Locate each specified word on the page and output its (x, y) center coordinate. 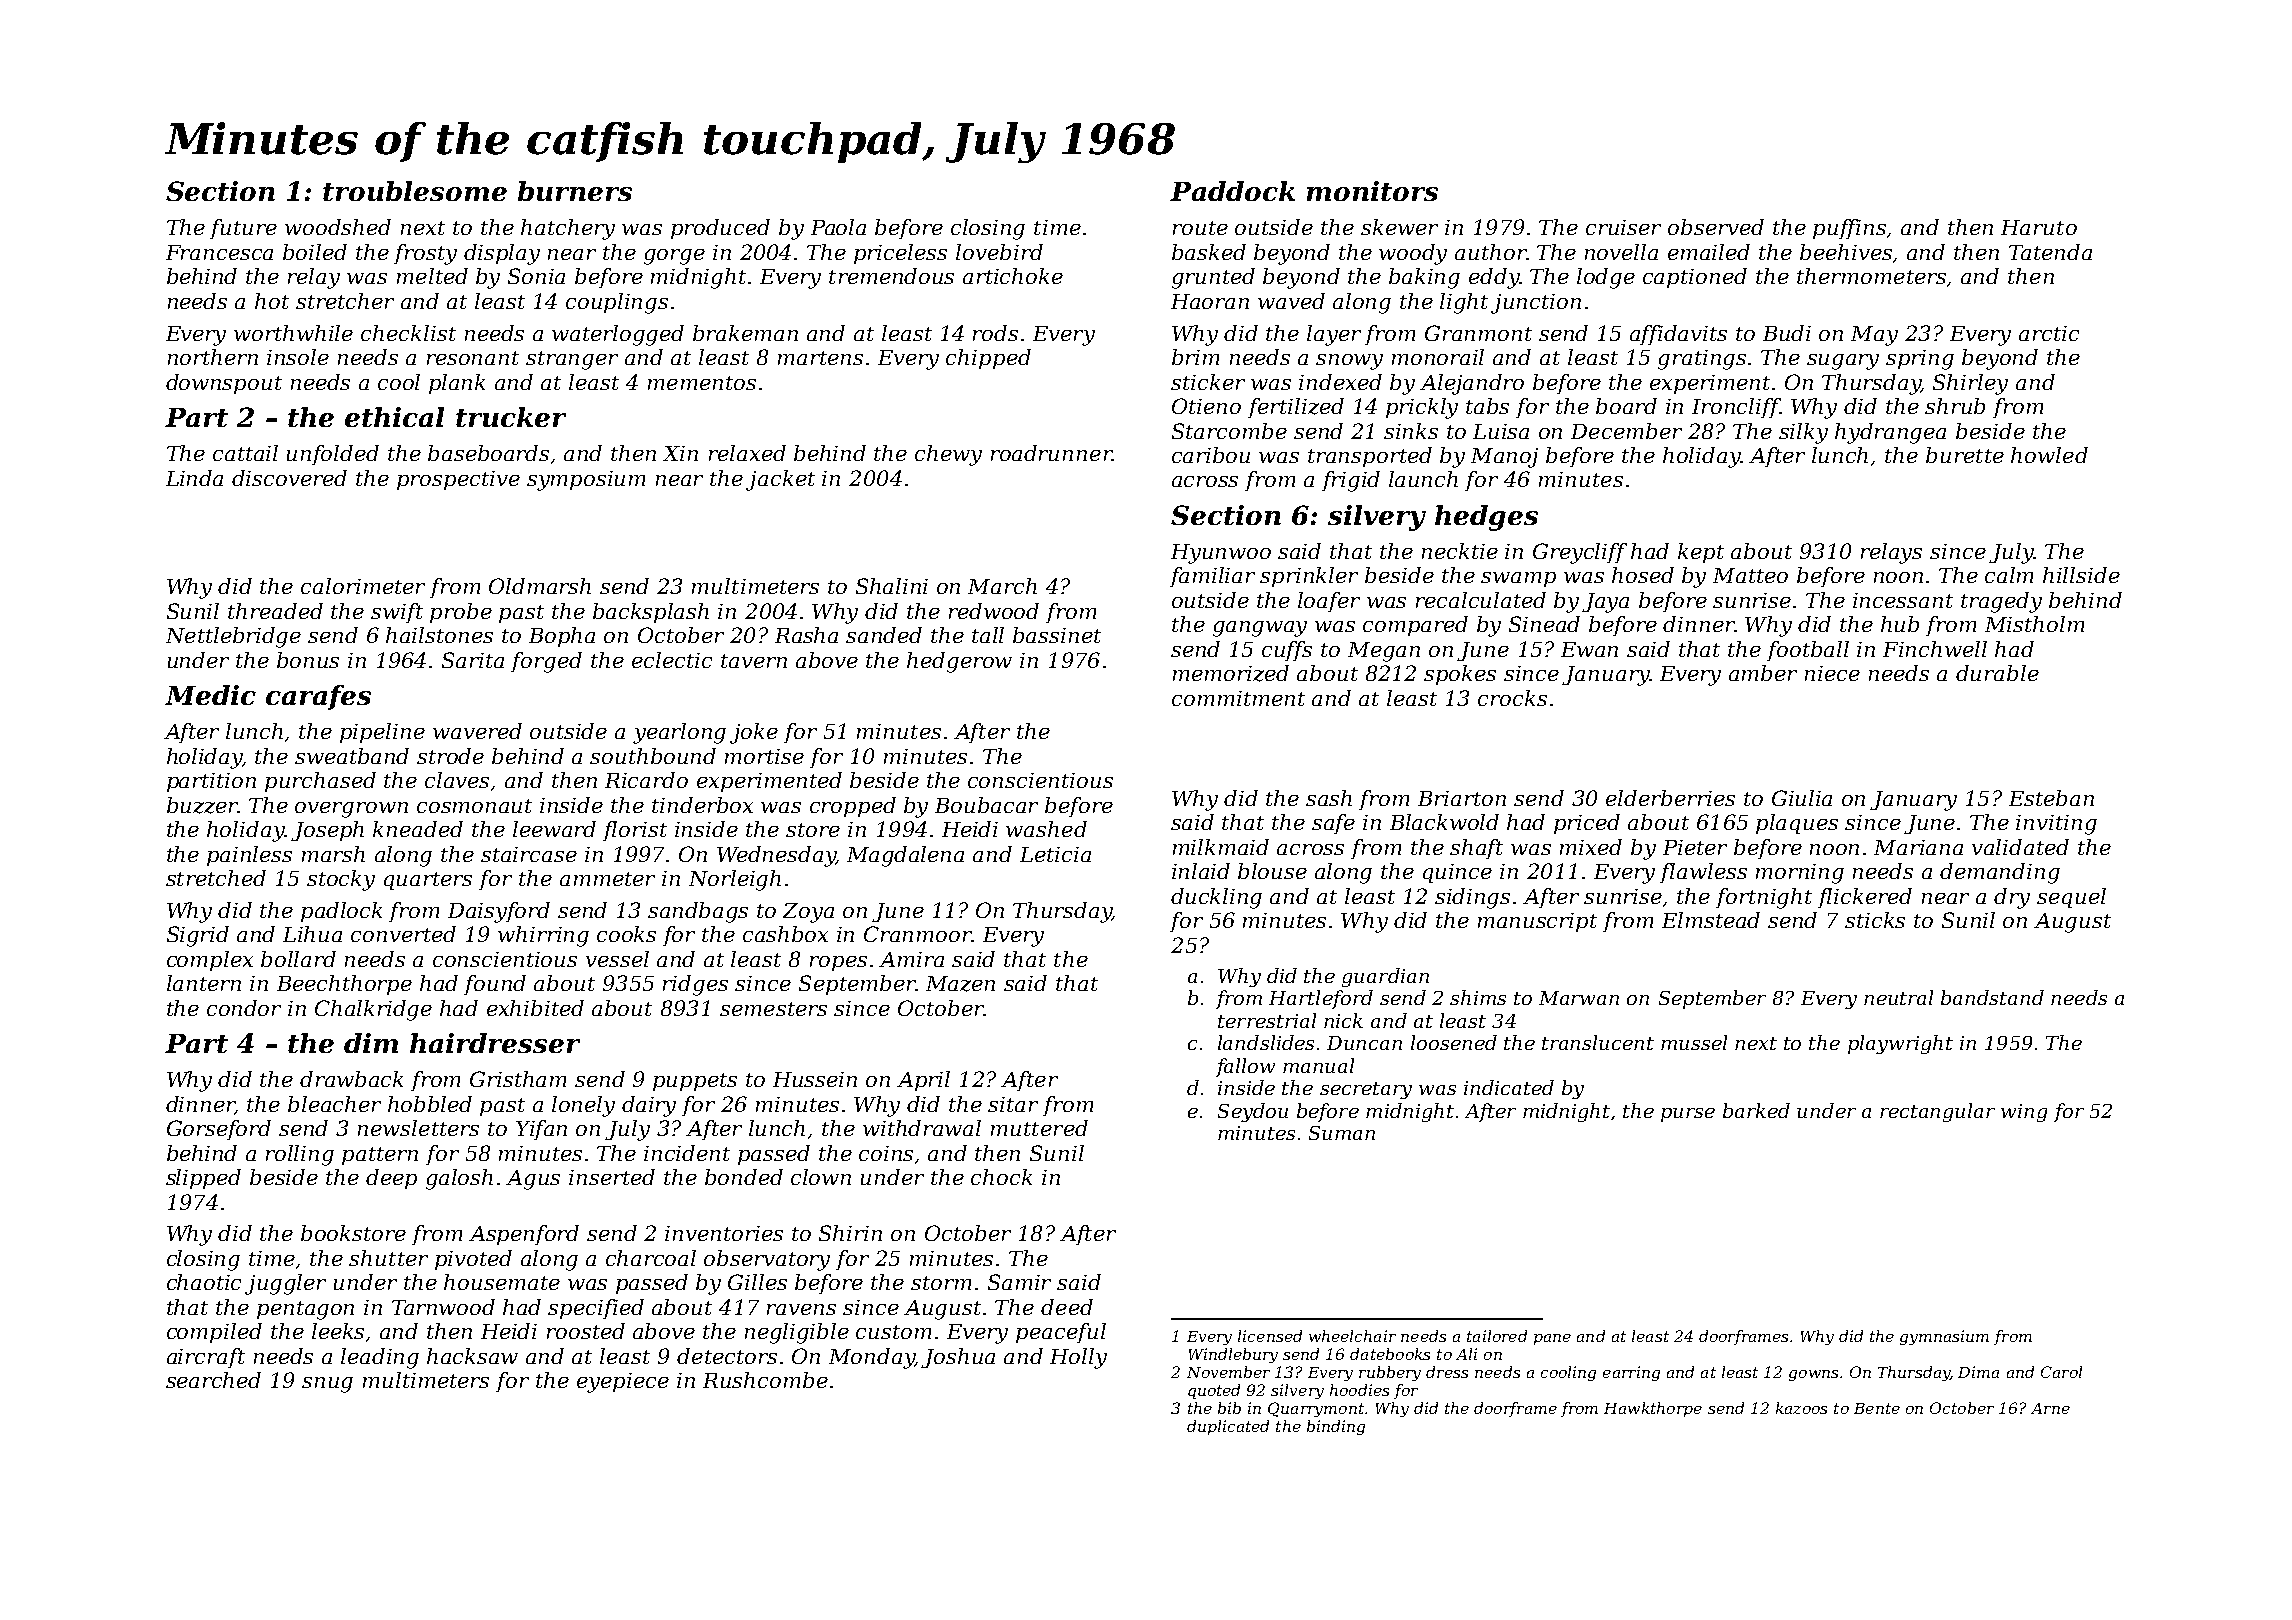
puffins (1849, 229)
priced (1587, 824)
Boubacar (986, 805)
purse (1688, 1115)
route (1200, 228)
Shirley (1970, 384)
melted (432, 276)
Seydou (1253, 1112)
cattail (245, 453)
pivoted (473, 1260)
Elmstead (1711, 920)
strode (450, 756)
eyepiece (623, 1383)
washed (1046, 829)
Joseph (327, 831)
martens (820, 358)
